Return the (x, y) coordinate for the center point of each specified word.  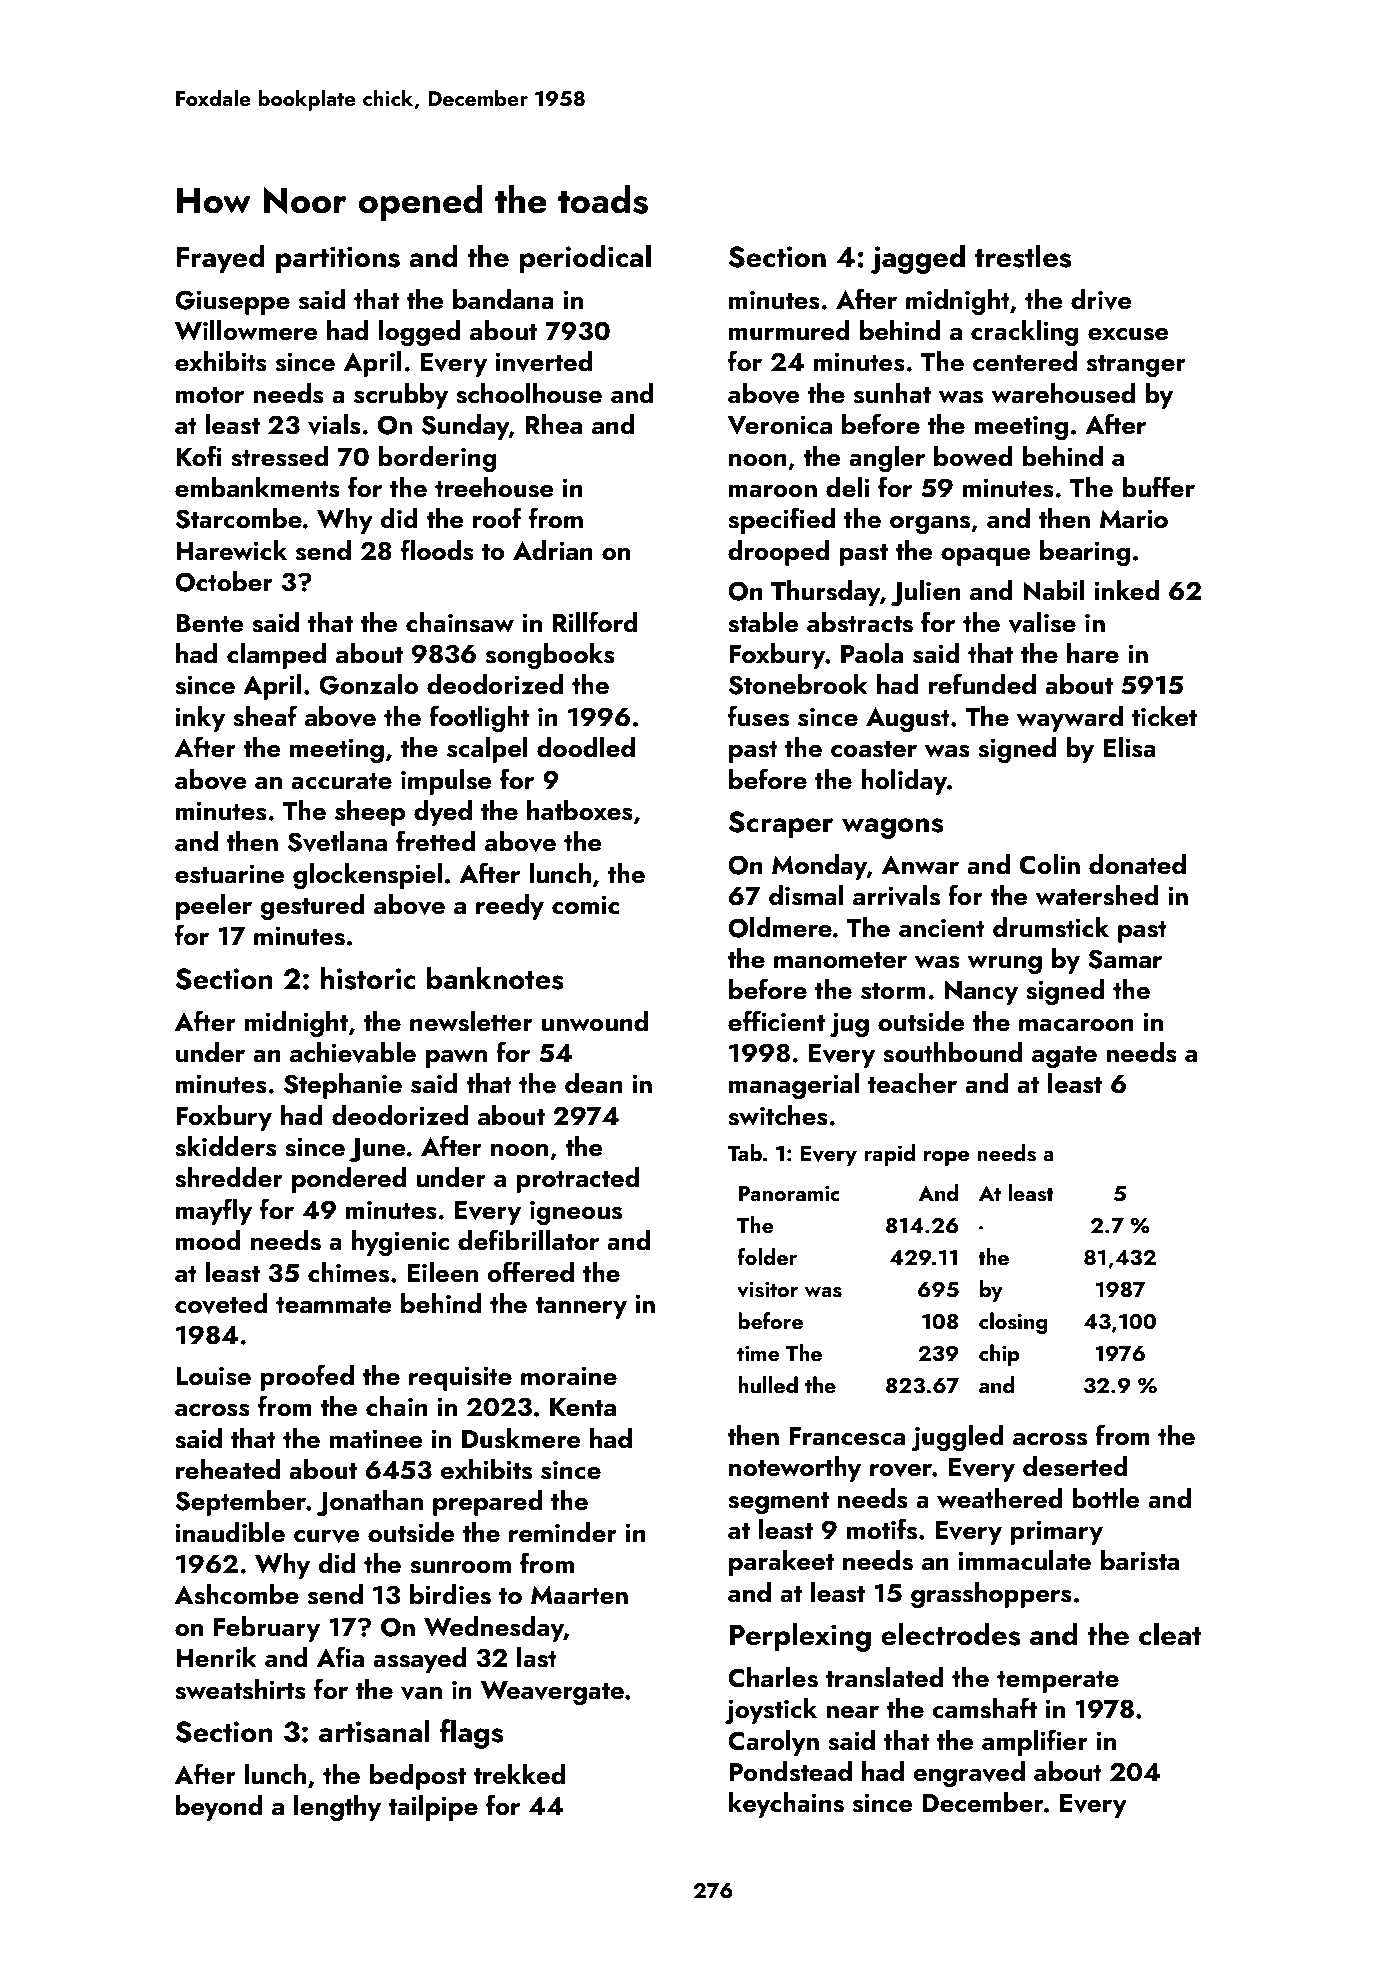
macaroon (1076, 1025)
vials (334, 424)
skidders (226, 1146)
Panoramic (789, 1193)
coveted (221, 1303)
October (224, 581)
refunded (982, 684)
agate (1064, 1057)
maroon (773, 491)
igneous (576, 1212)
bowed (973, 456)
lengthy (337, 1808)
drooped (778, 553)
